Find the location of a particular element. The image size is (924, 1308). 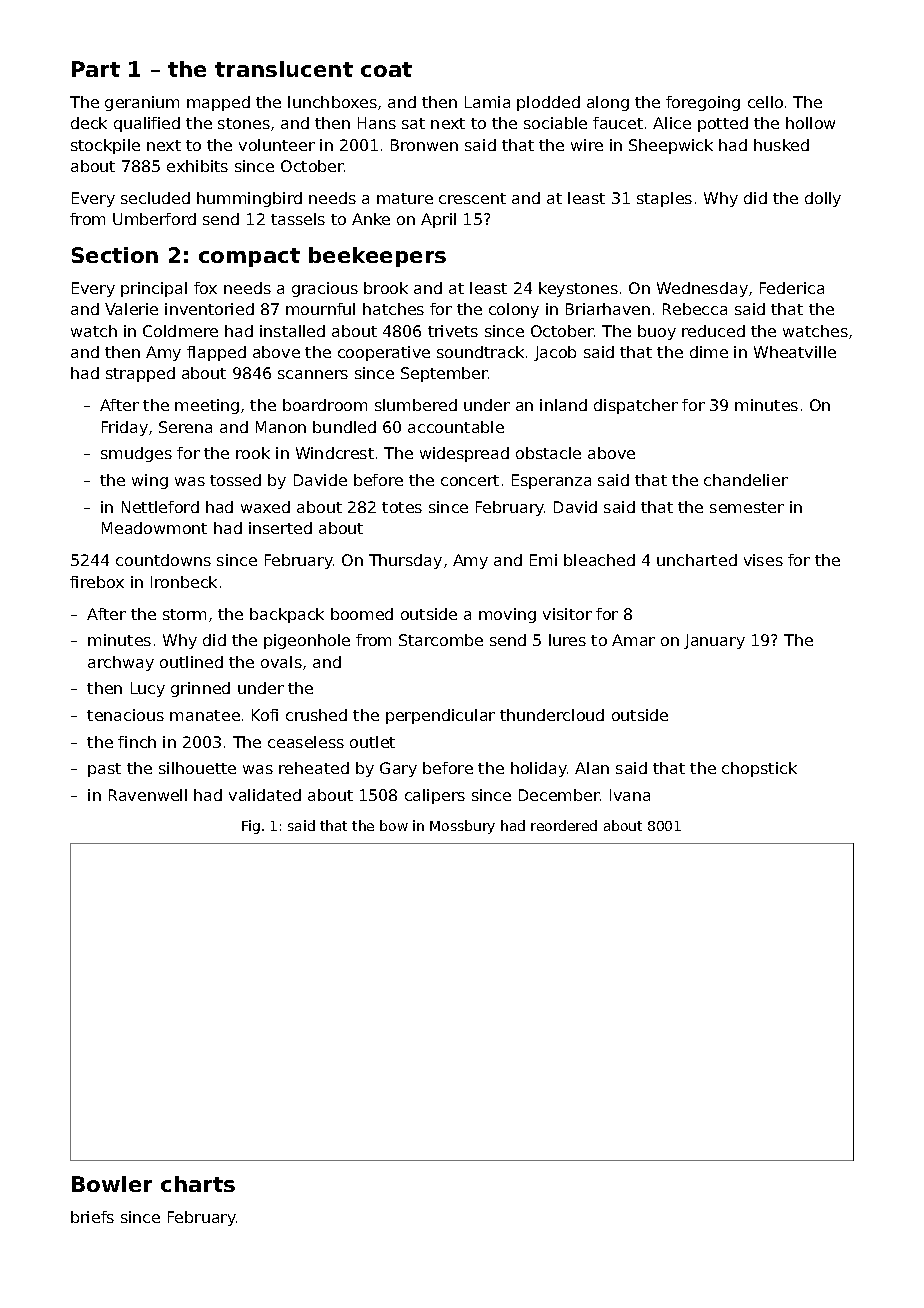

chopstick is located at coordinates (759, 769).
